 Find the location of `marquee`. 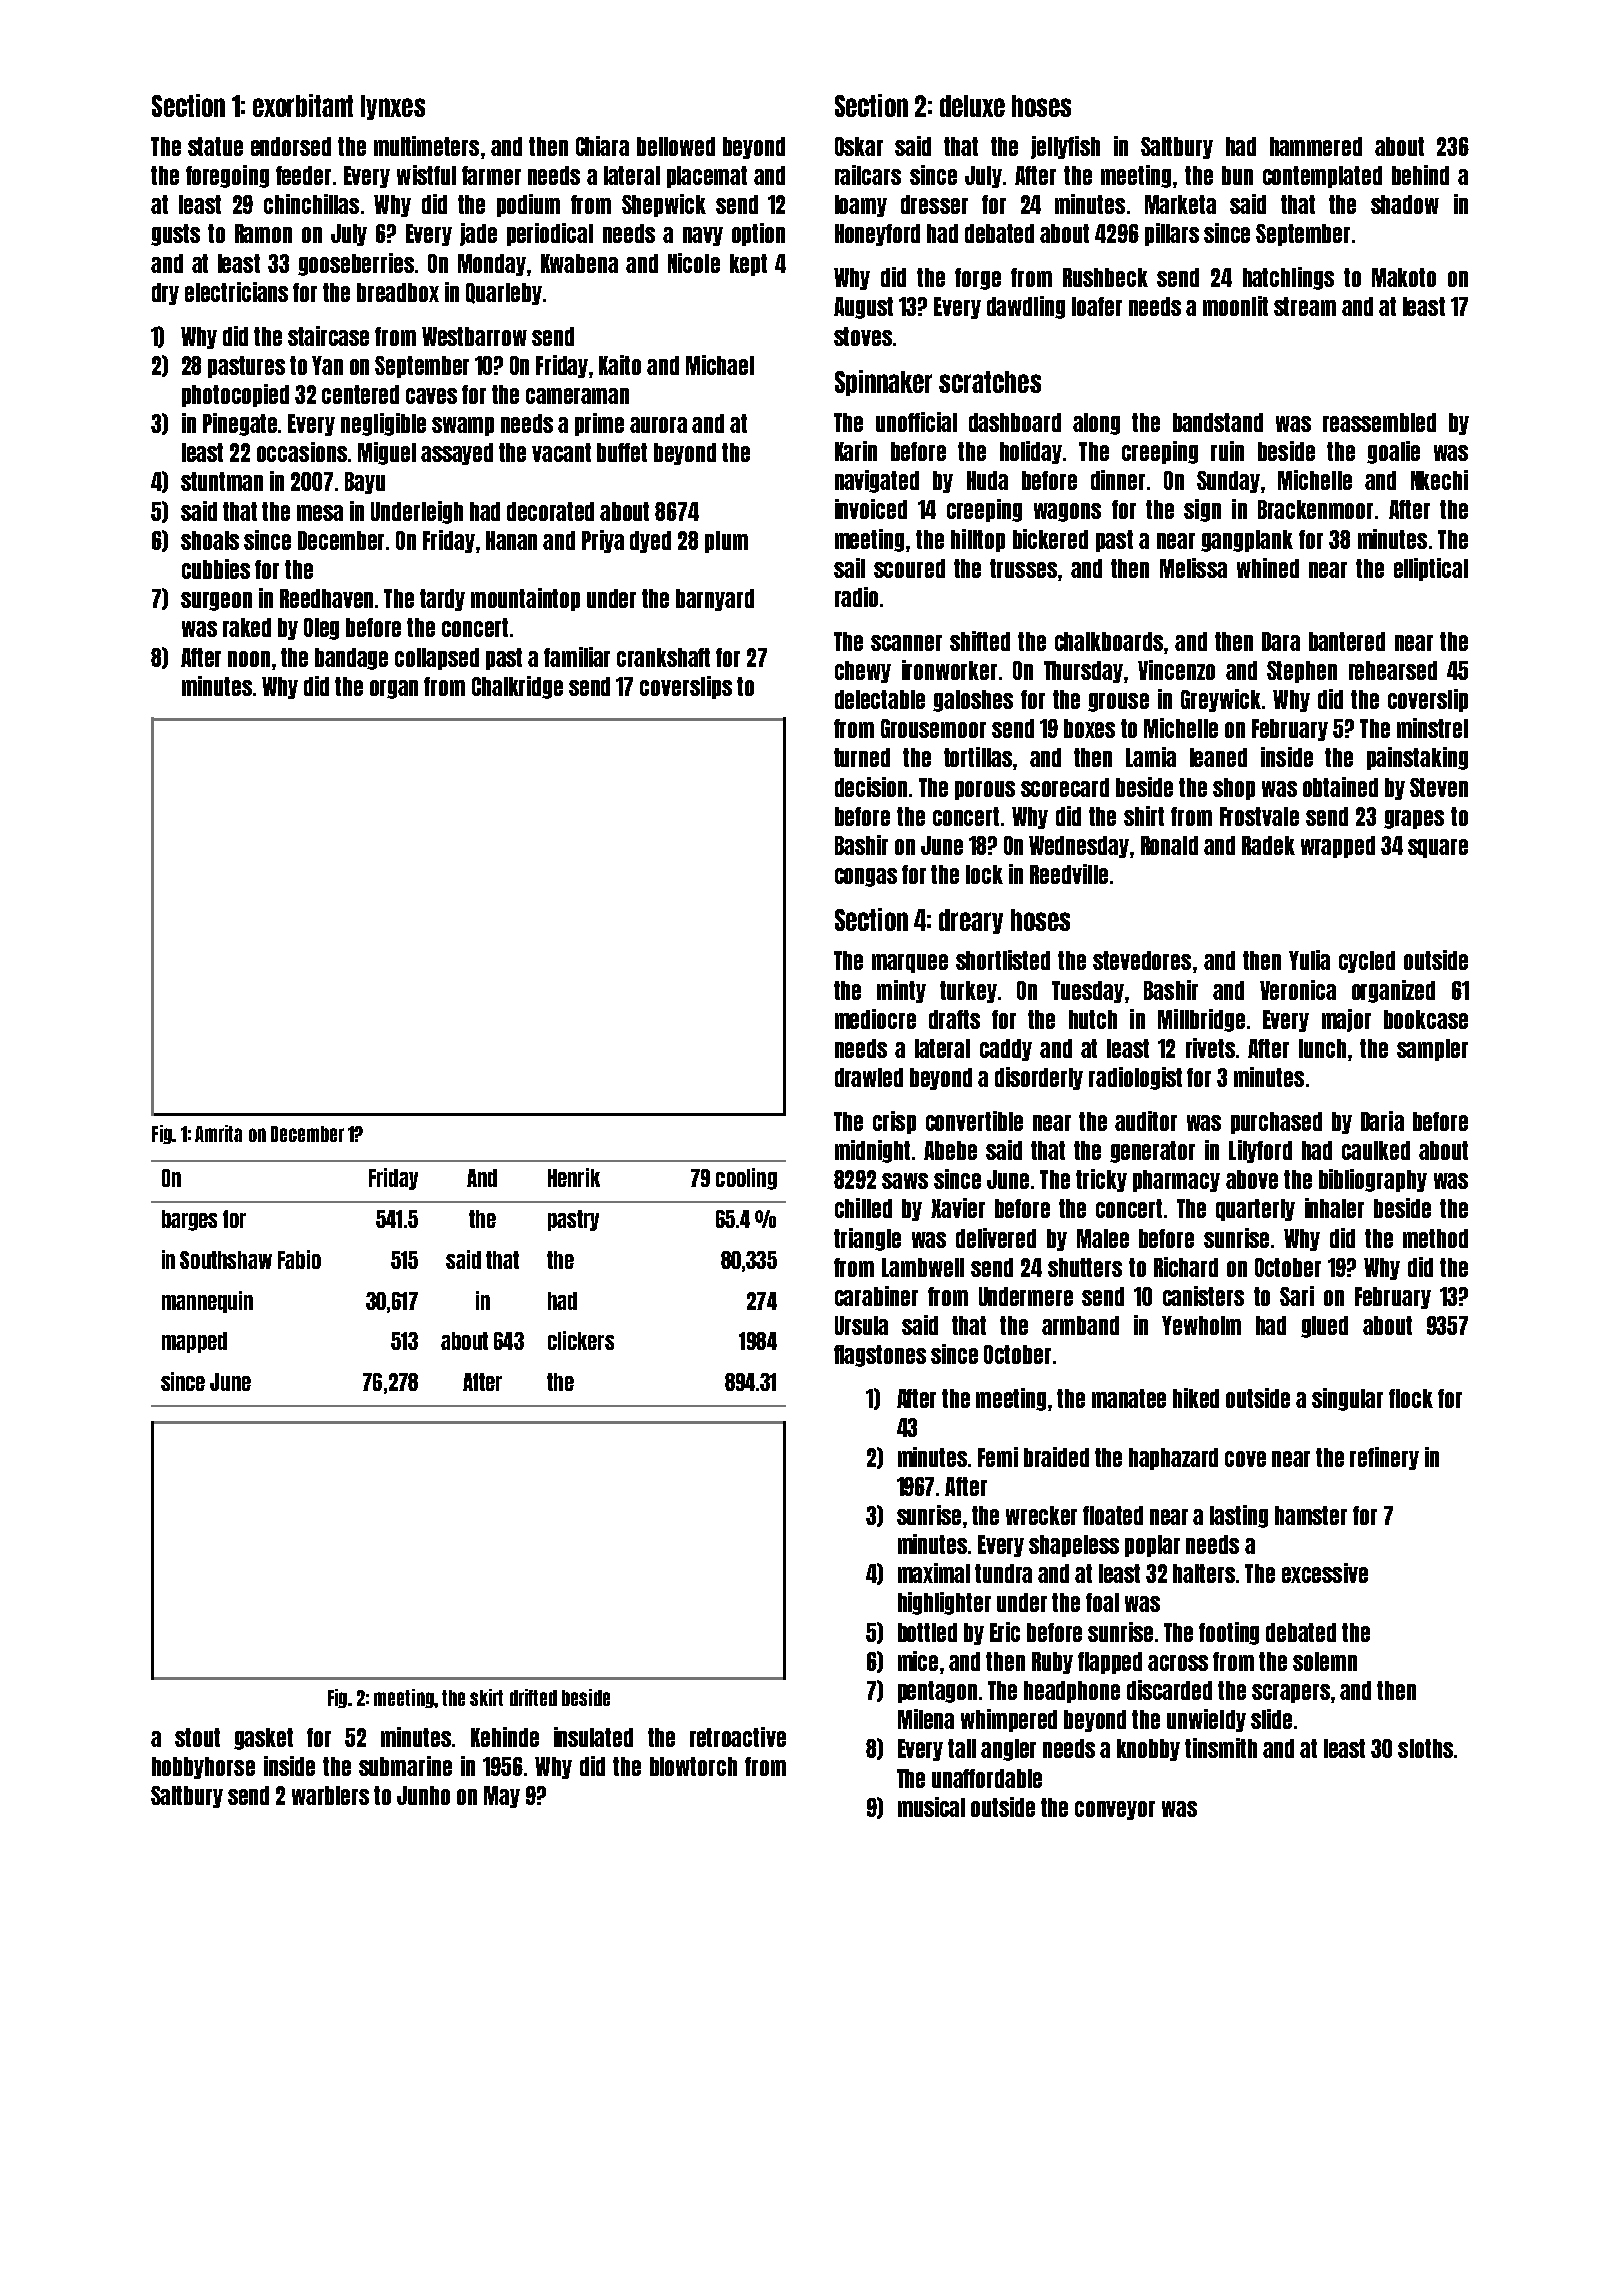

marquee is located at coordinates (910, 963).
